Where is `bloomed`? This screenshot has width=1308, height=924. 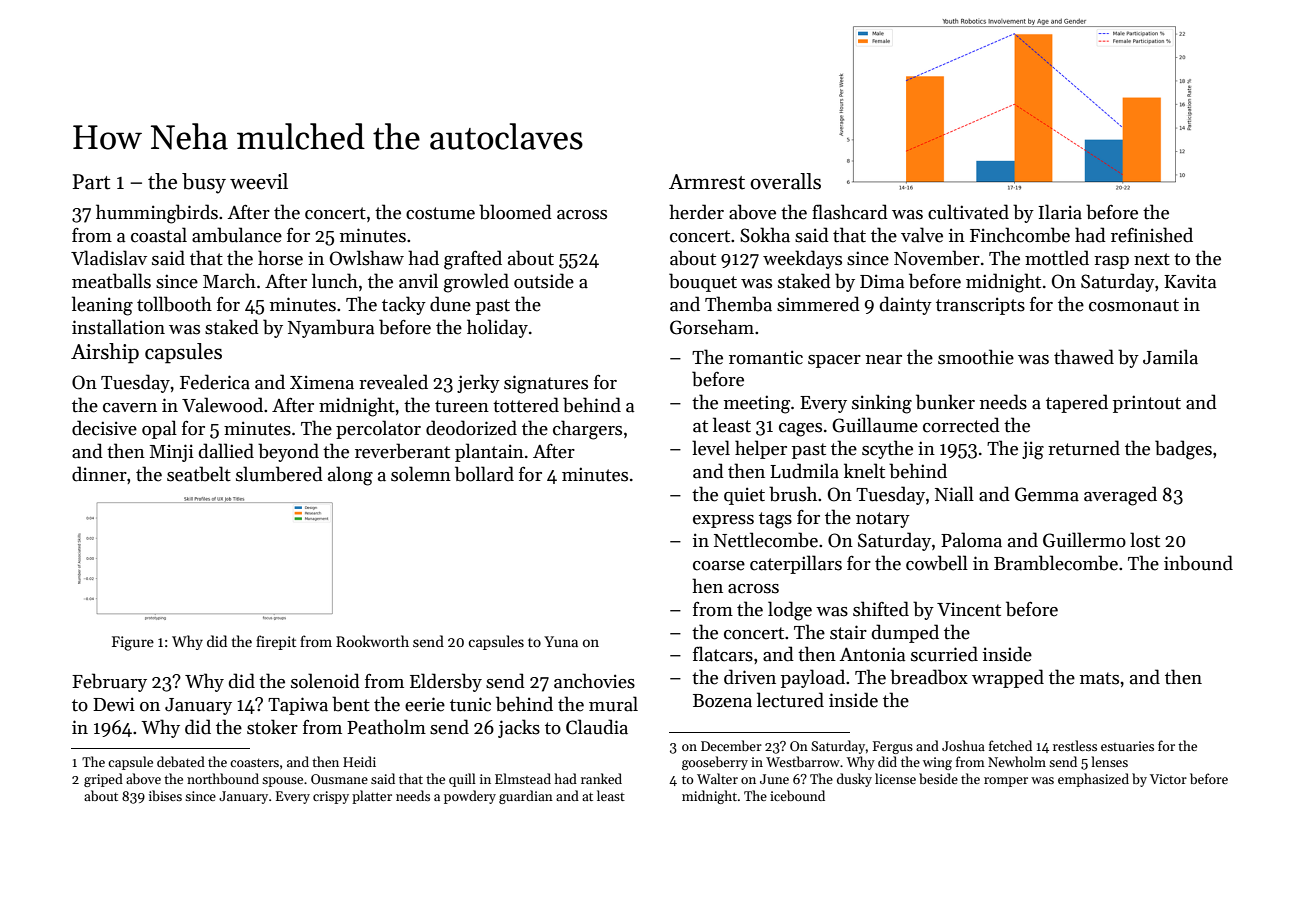
bloomed is located at coordinates (515, 212).
